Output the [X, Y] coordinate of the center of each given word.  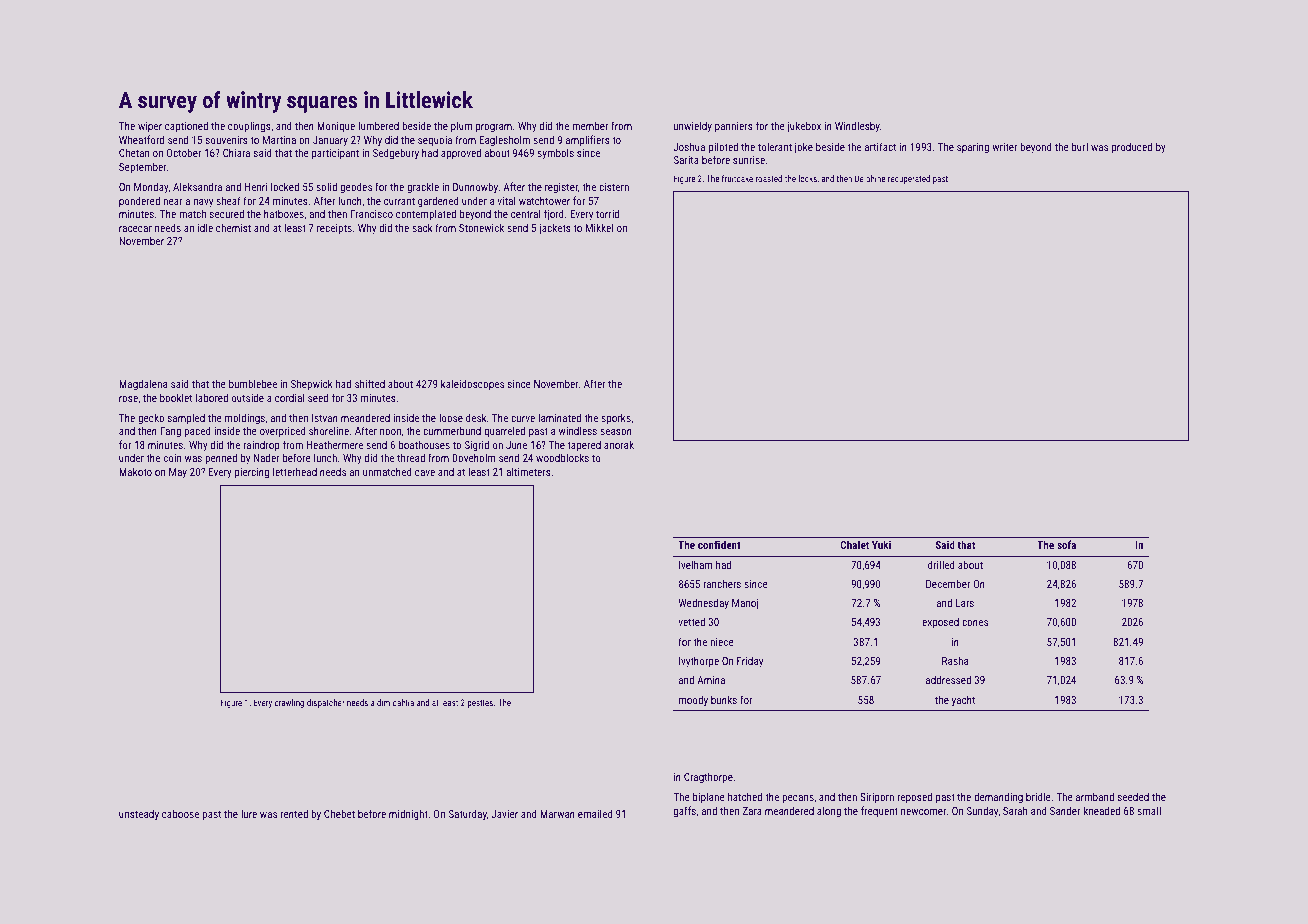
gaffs [685, 812]
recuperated [909, 179]
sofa [1066, 544]
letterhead [295, 471]
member [590, 125]
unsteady [139, 815]
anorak [619, 444]
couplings [249, 127]
